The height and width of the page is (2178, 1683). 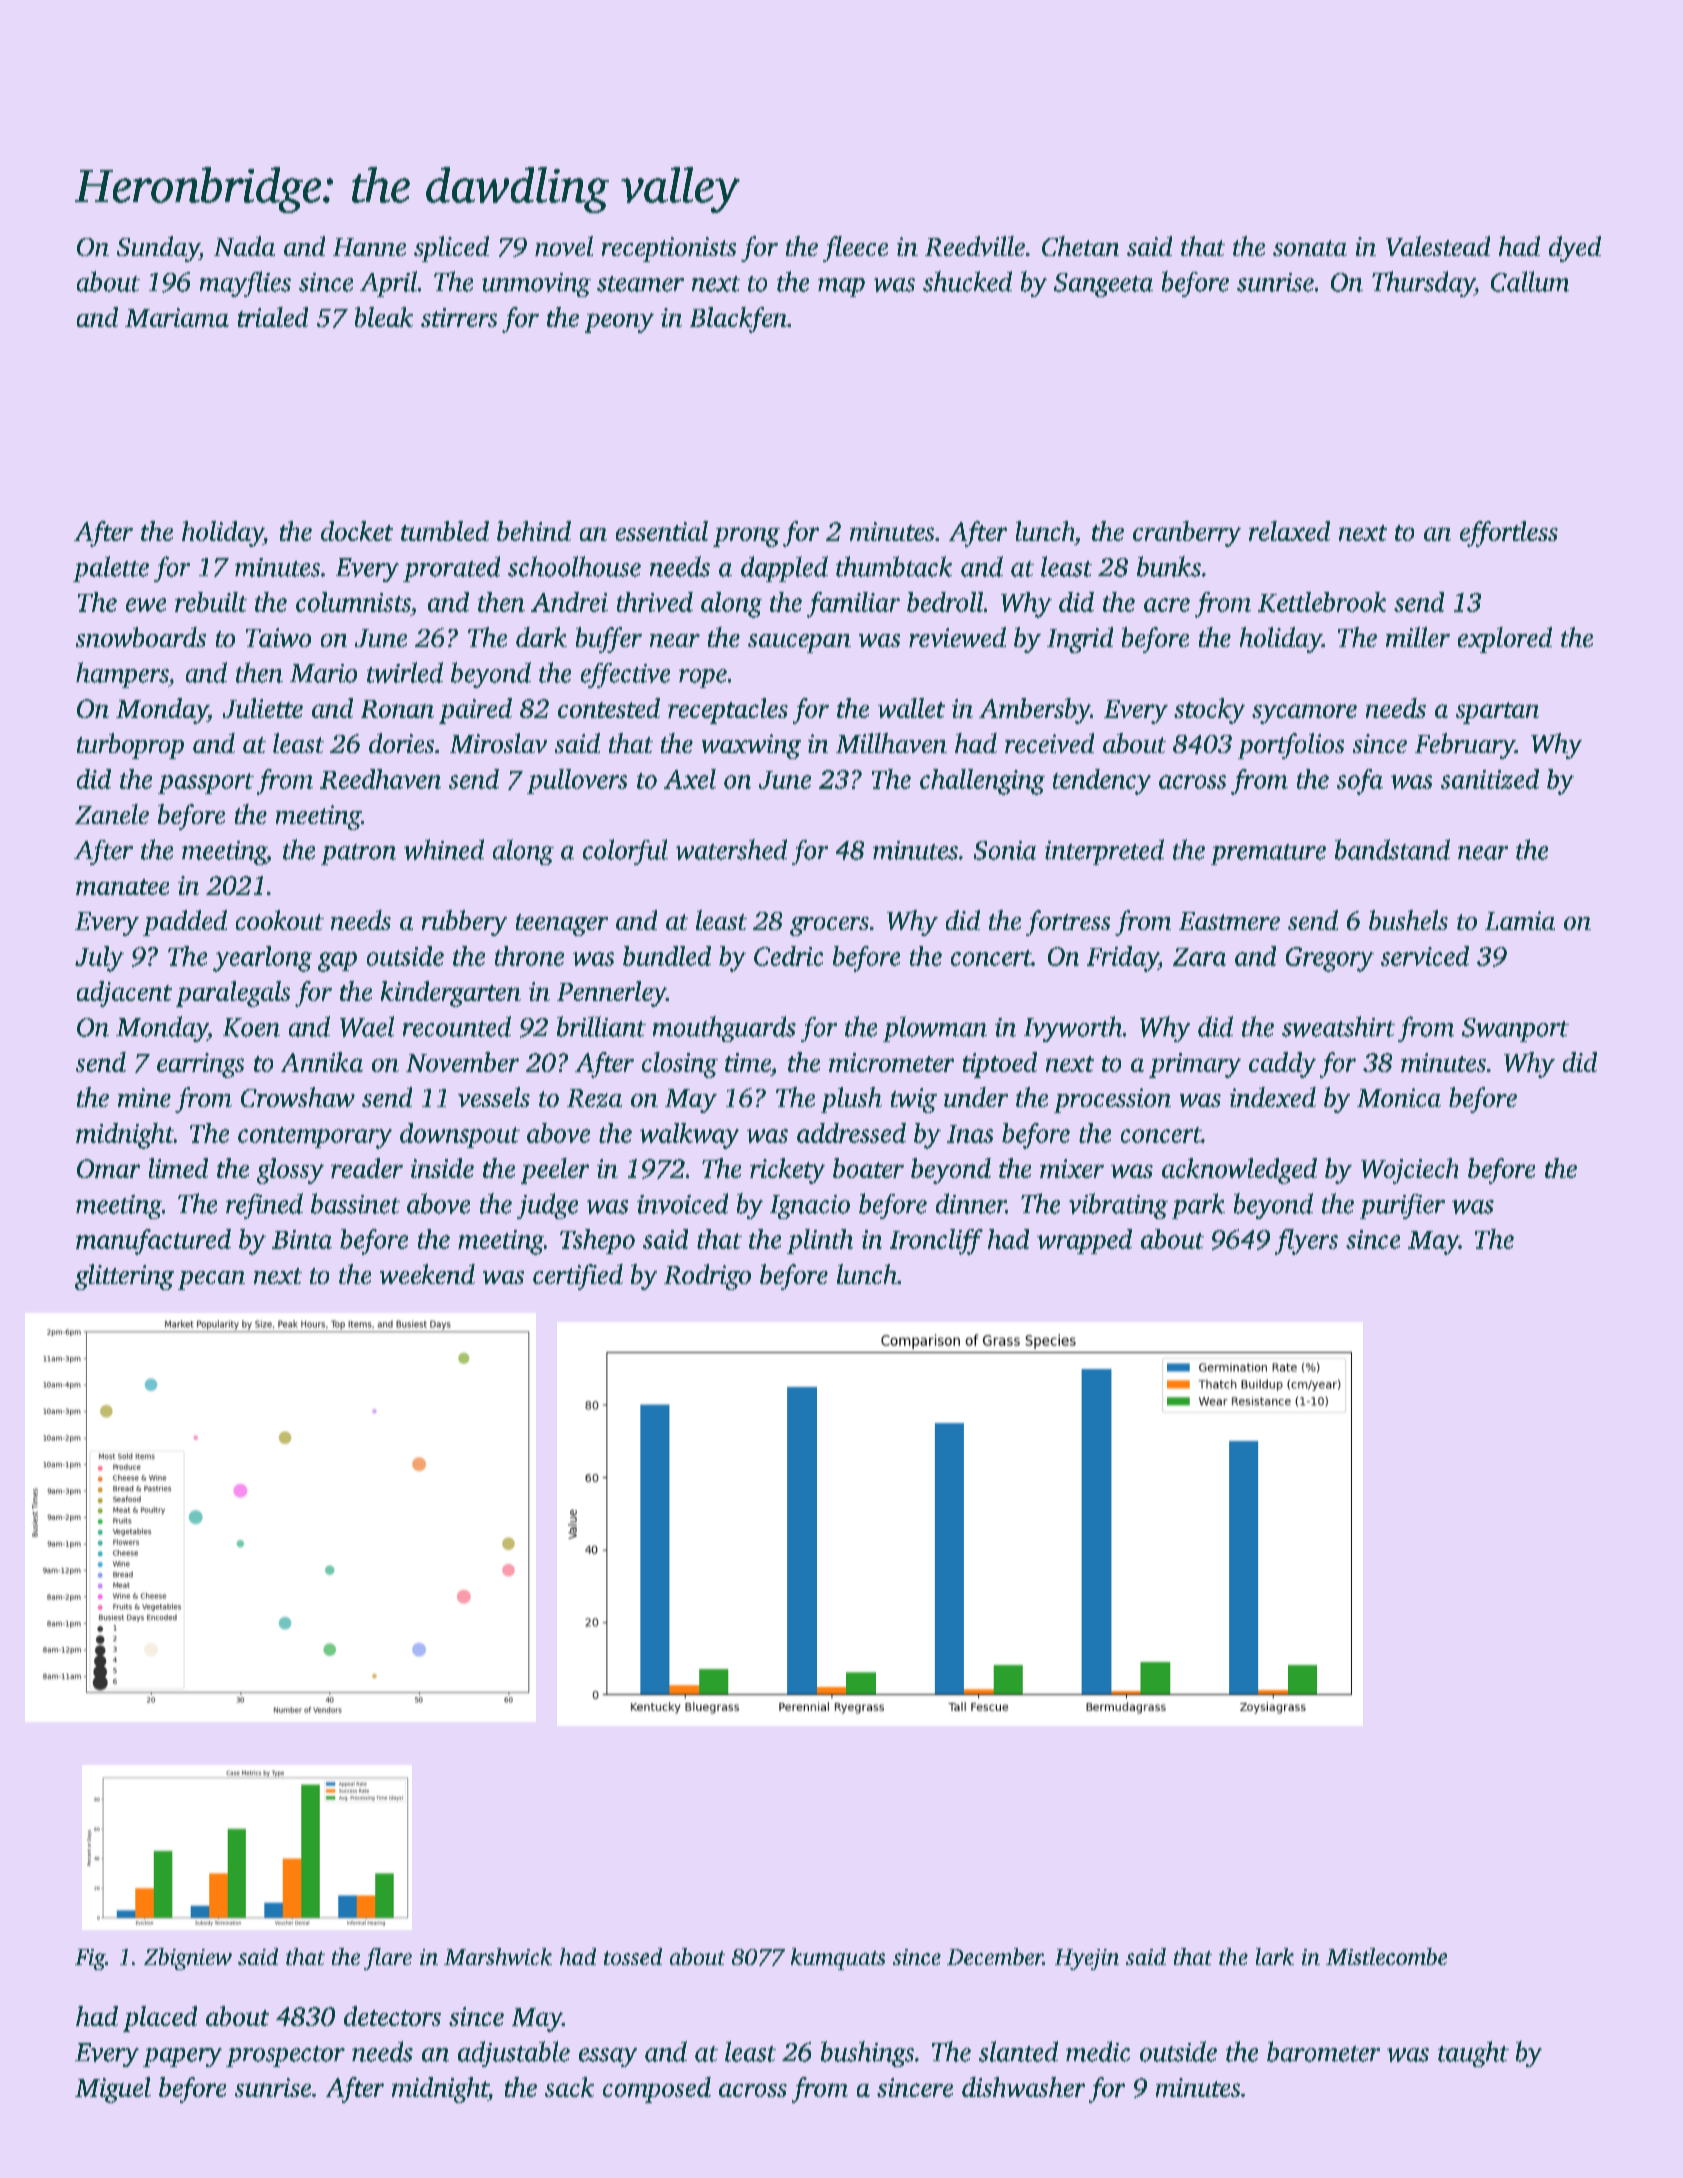 I want to click on sonata, so click(x=1310, y=248).
